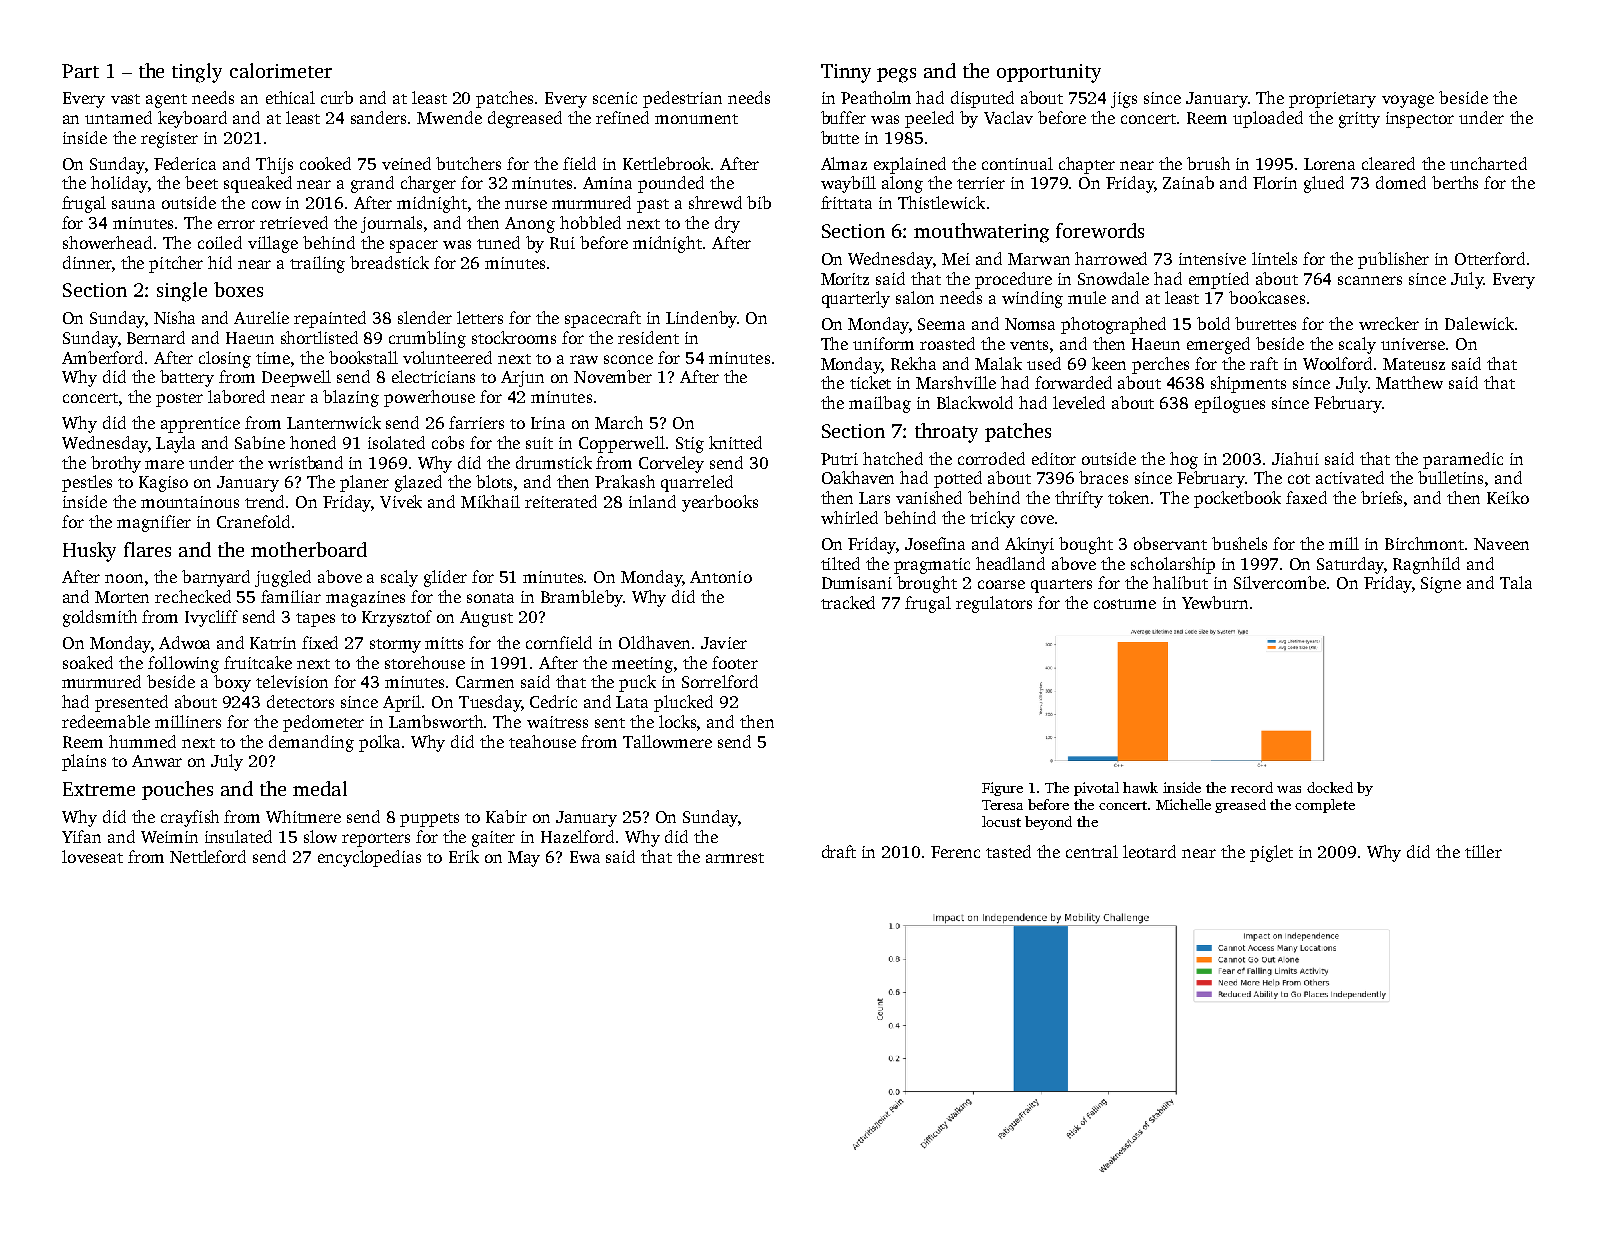 This screenshot has width=1604, height=1239. What do you see at coordinates (1230, 404) in the screenshot?
I see `epilogues` at bounding box center [1230, 404].
